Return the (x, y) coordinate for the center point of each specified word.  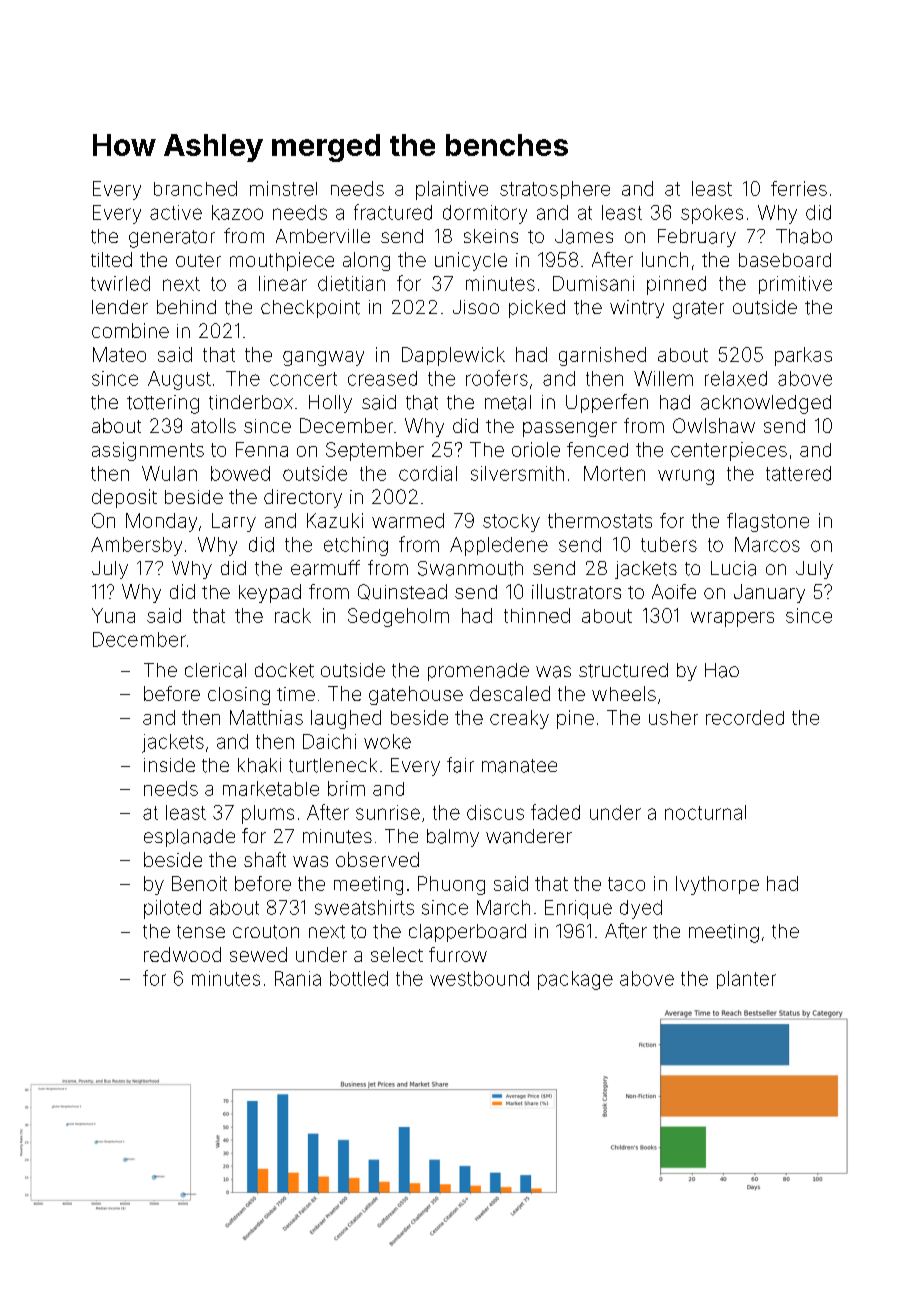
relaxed (736, 378)
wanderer (529, 836)
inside (169, 765)
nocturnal (705, 812)
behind (186, 307)
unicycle (471, 261)
